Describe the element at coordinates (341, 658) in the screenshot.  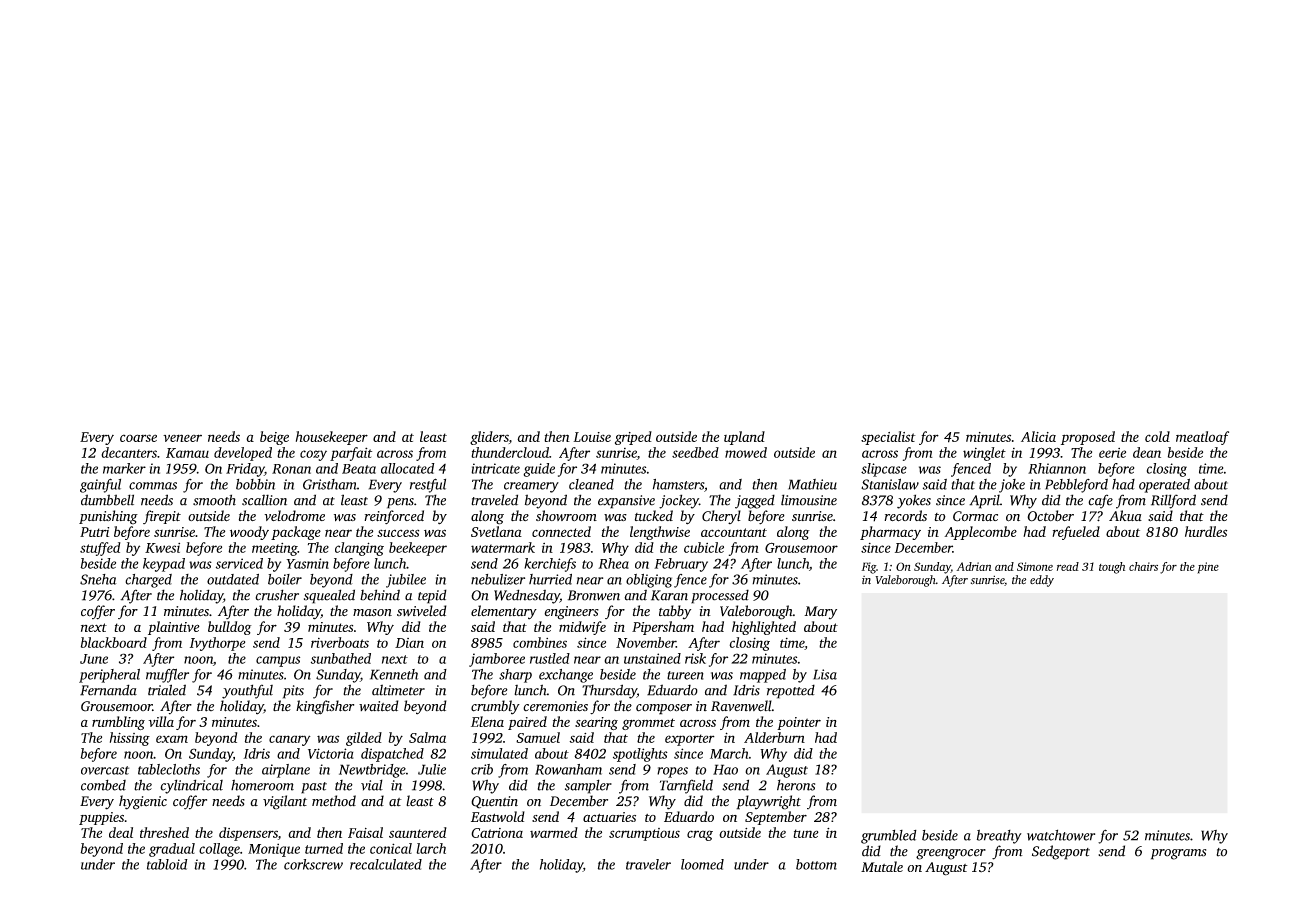
I see `sunbathed` at that location.
